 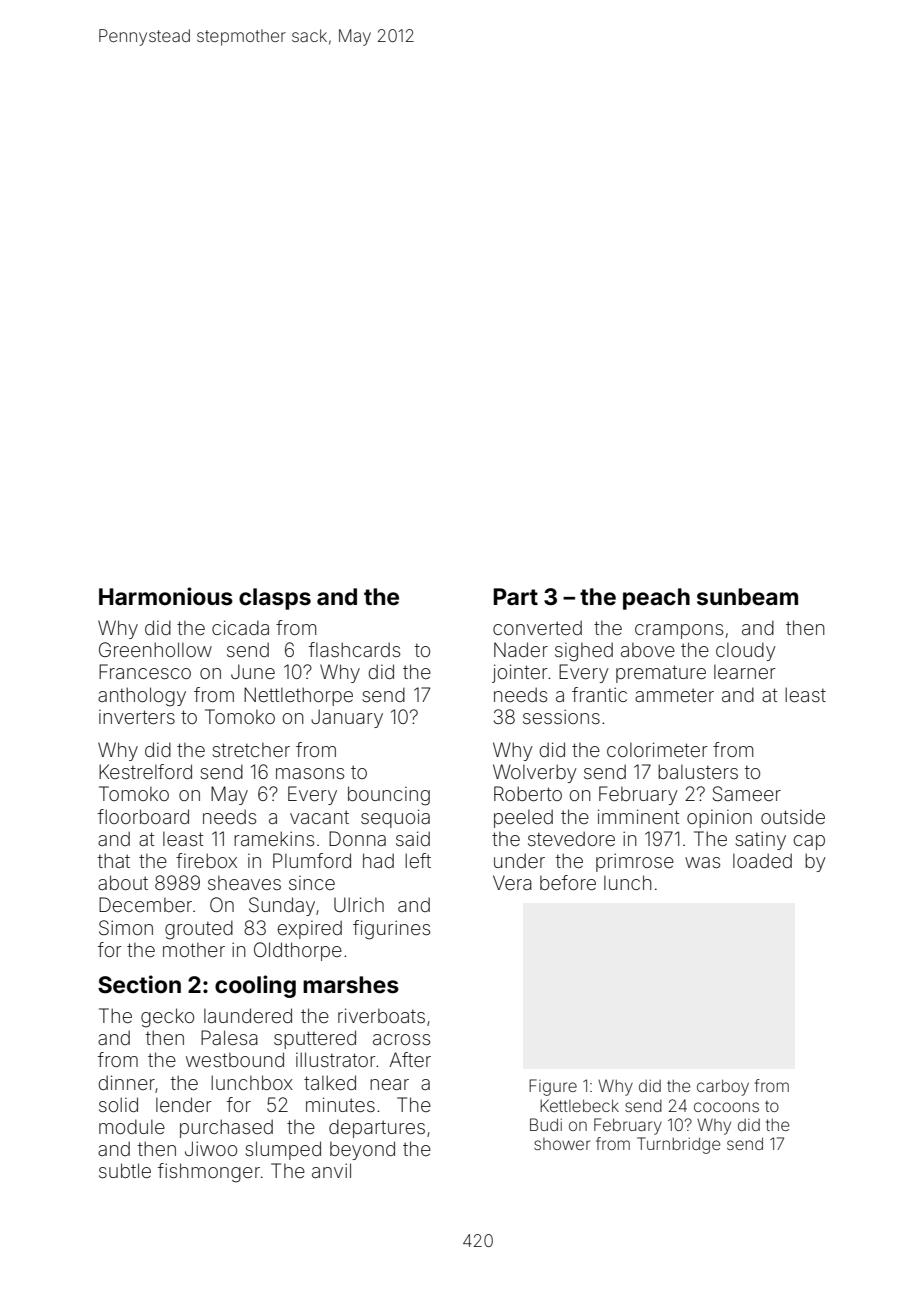 I want to click on anvil, so click(x=331, y=1170).
